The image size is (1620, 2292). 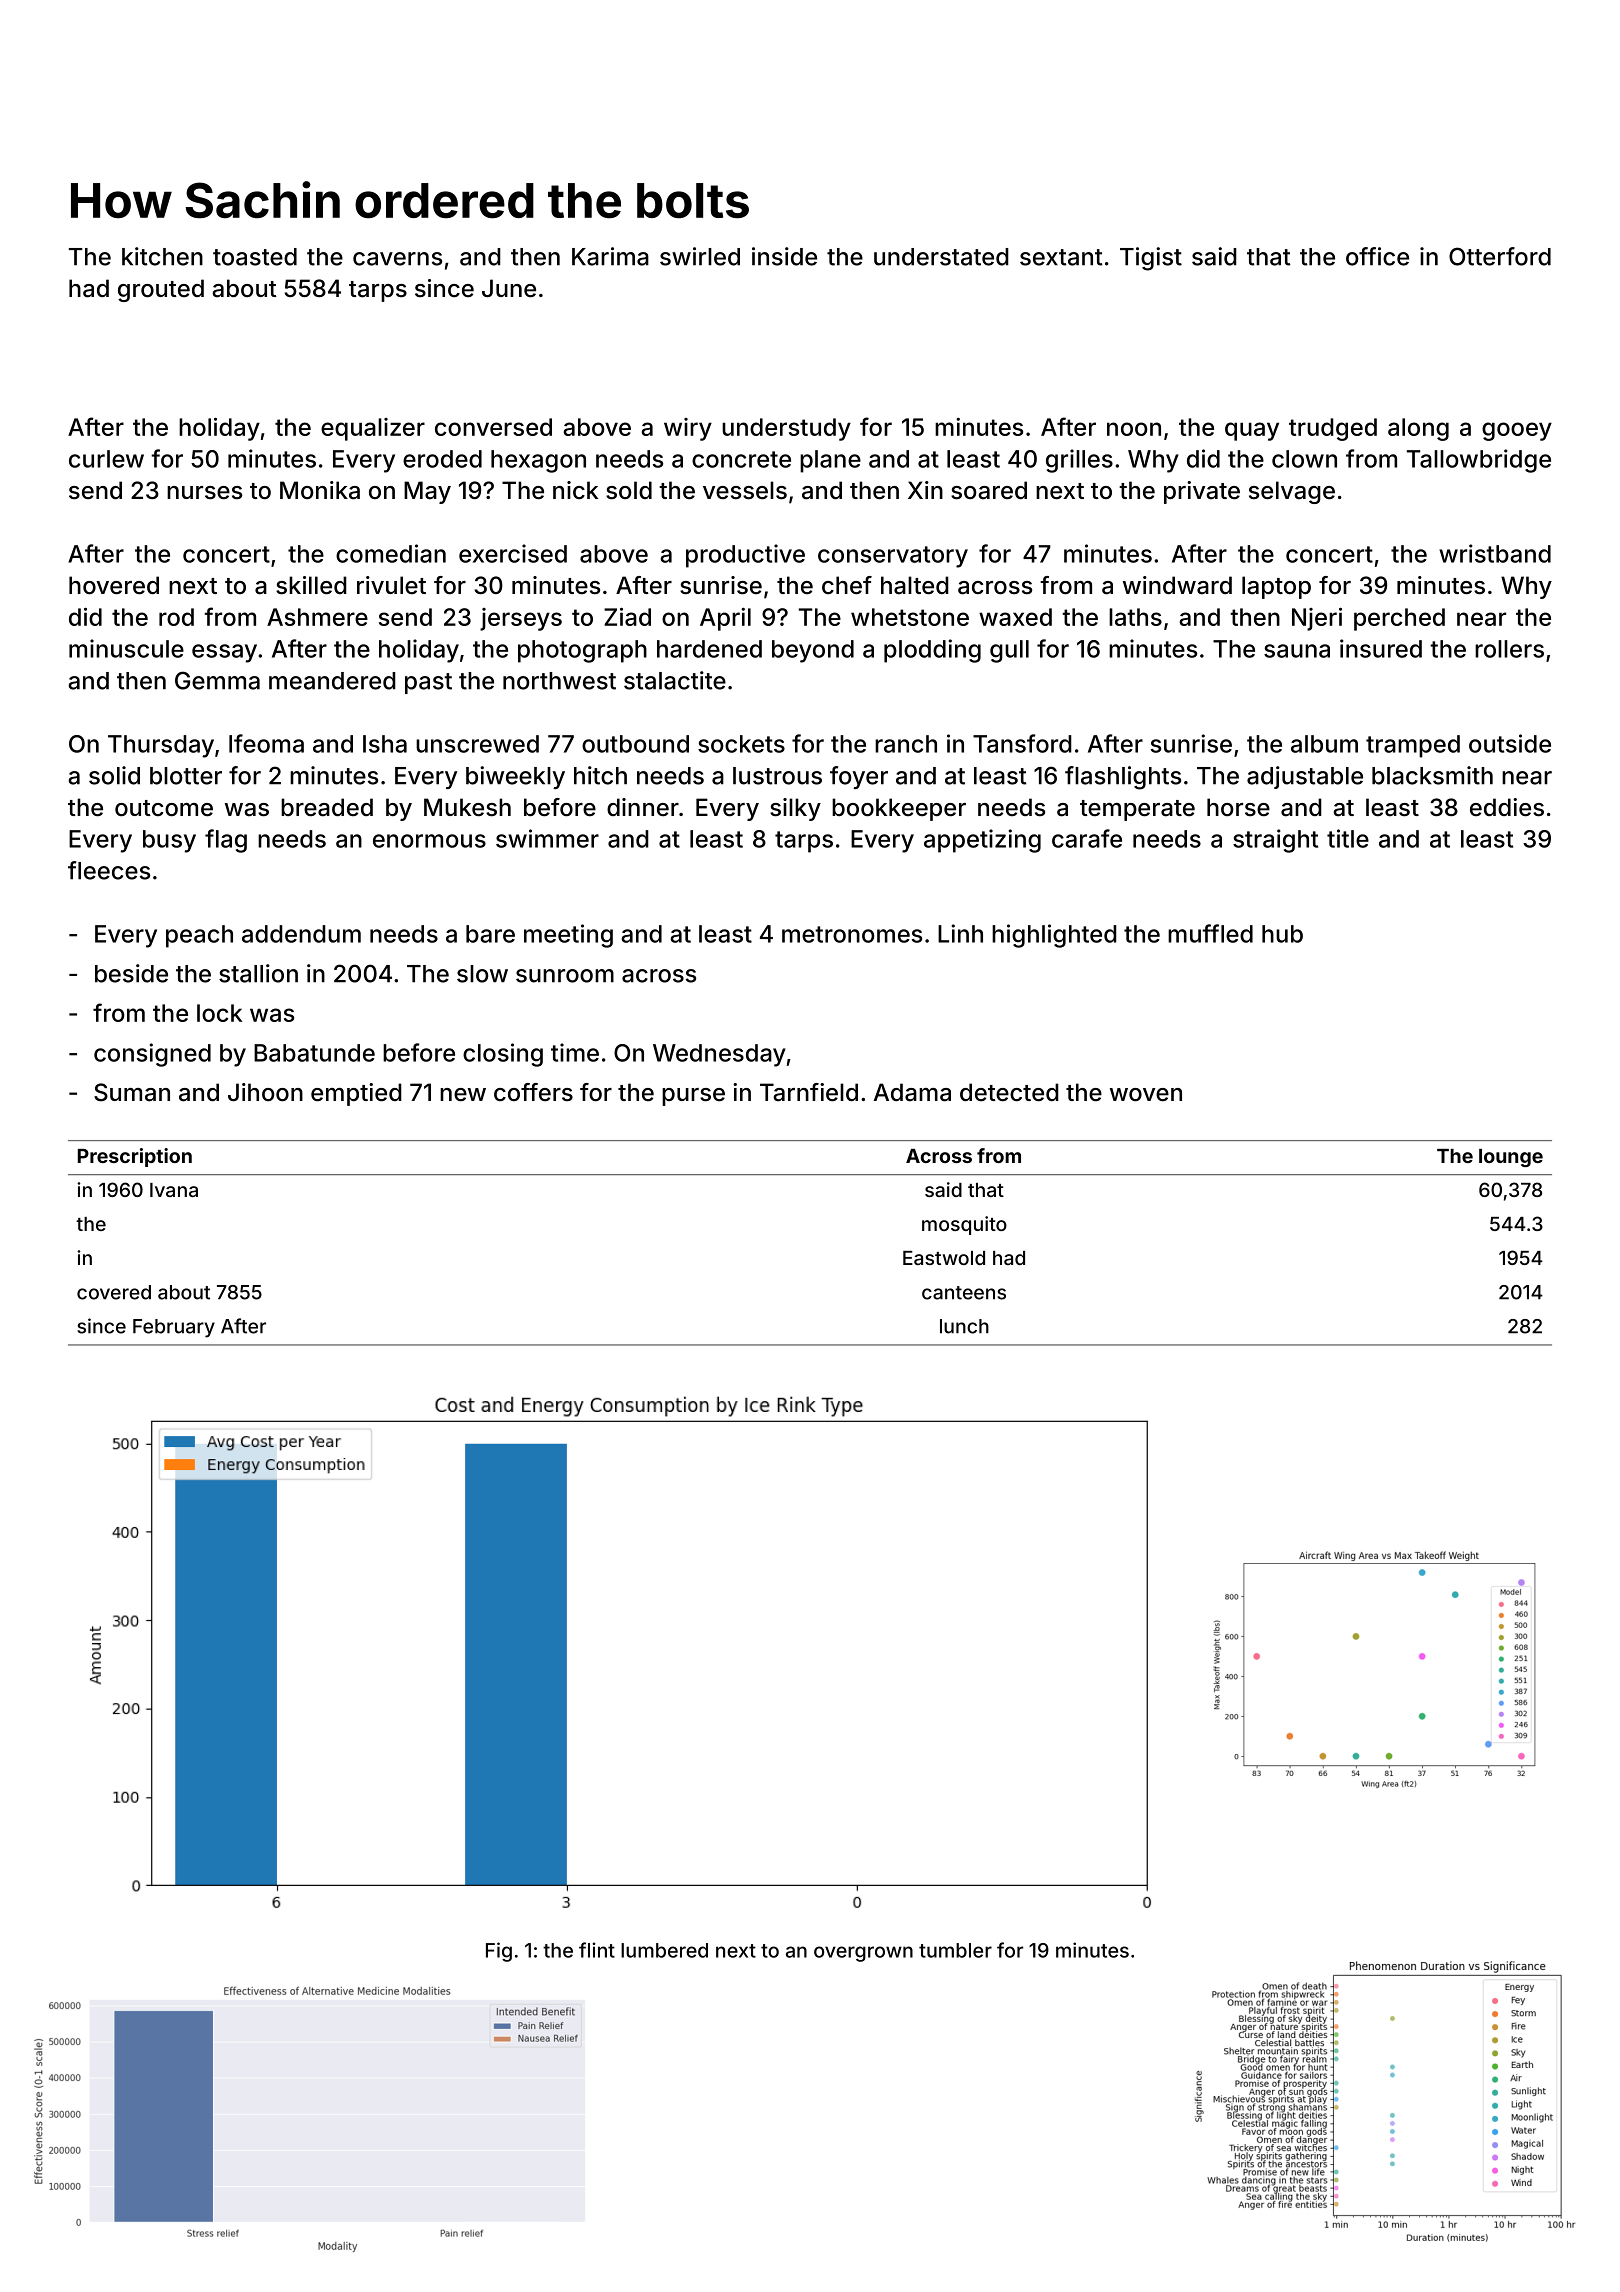 I want to click on tumbler, so click(x=955, y=1950).
